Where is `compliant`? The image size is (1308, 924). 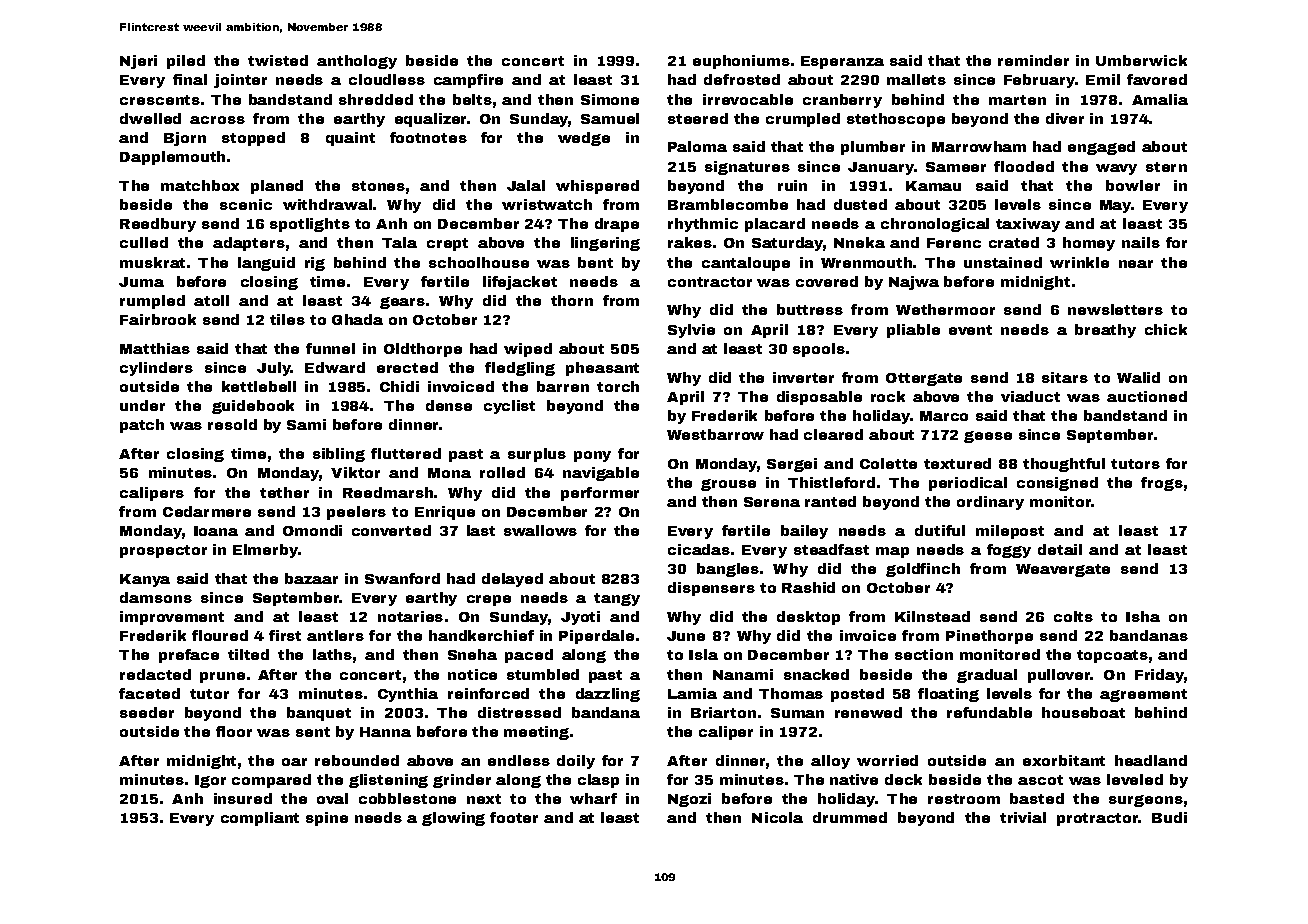
compliant is located at coordinates (260, 819).
